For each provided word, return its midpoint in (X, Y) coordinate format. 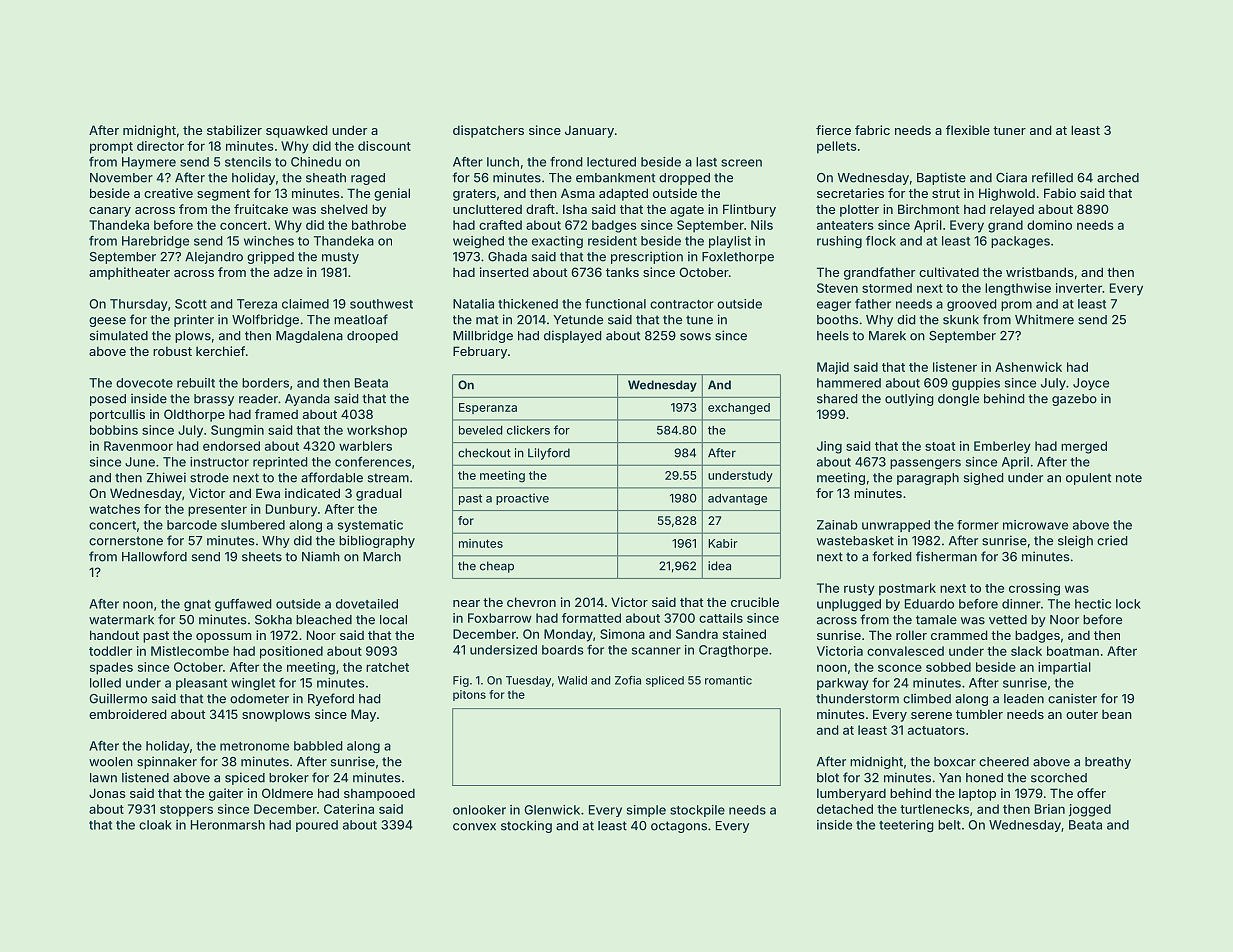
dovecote (144, 383)
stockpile (697, 811)
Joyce (1091, 384)
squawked (297, 131)
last (706, 162)
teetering (906, 826)
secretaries (850, 193)
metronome (254, 746)
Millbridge (483, 336)
